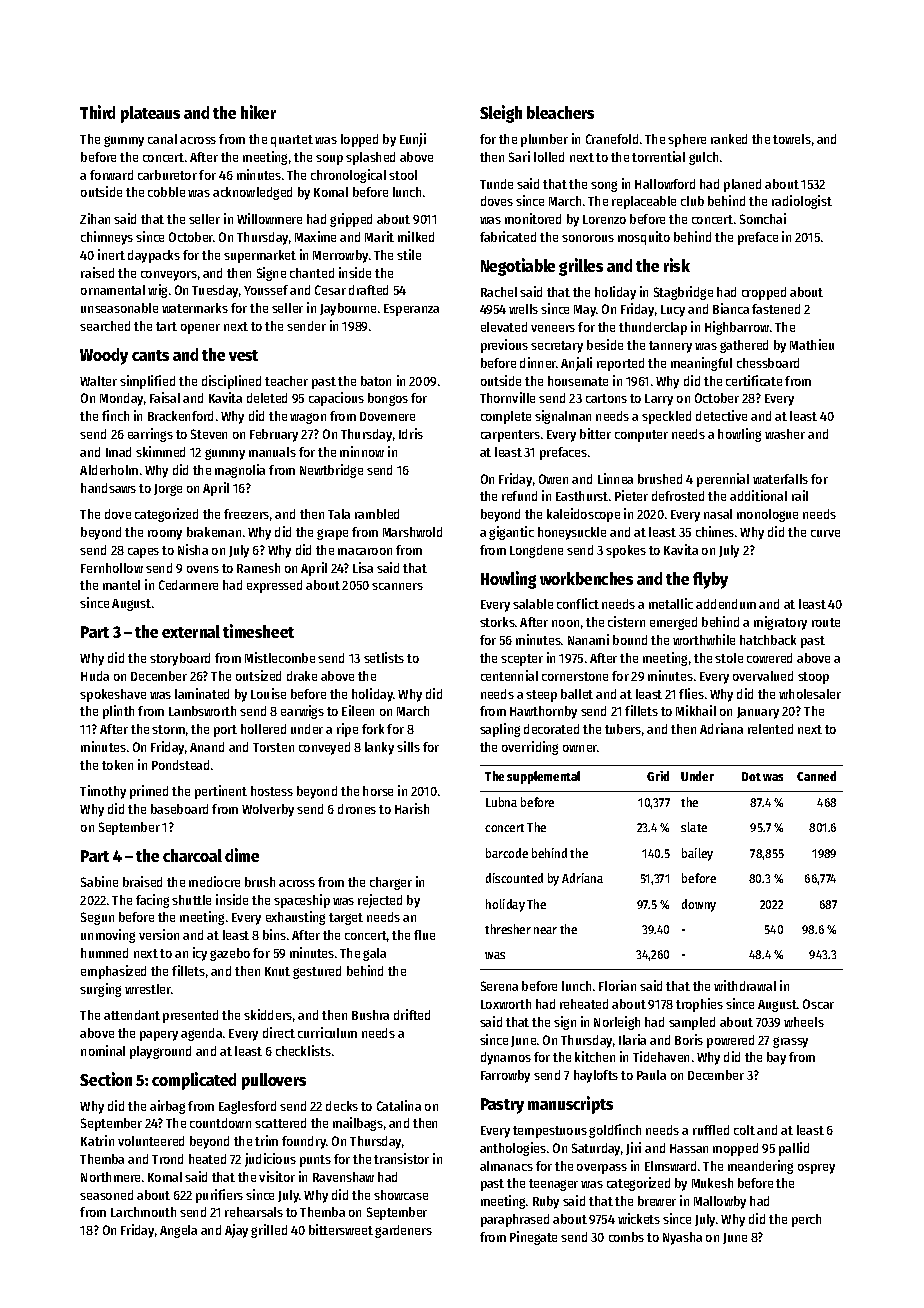 Image resolution: width=924 pixels, height=1308 pixels. I want to click on bleachers, so click(560, 112).
